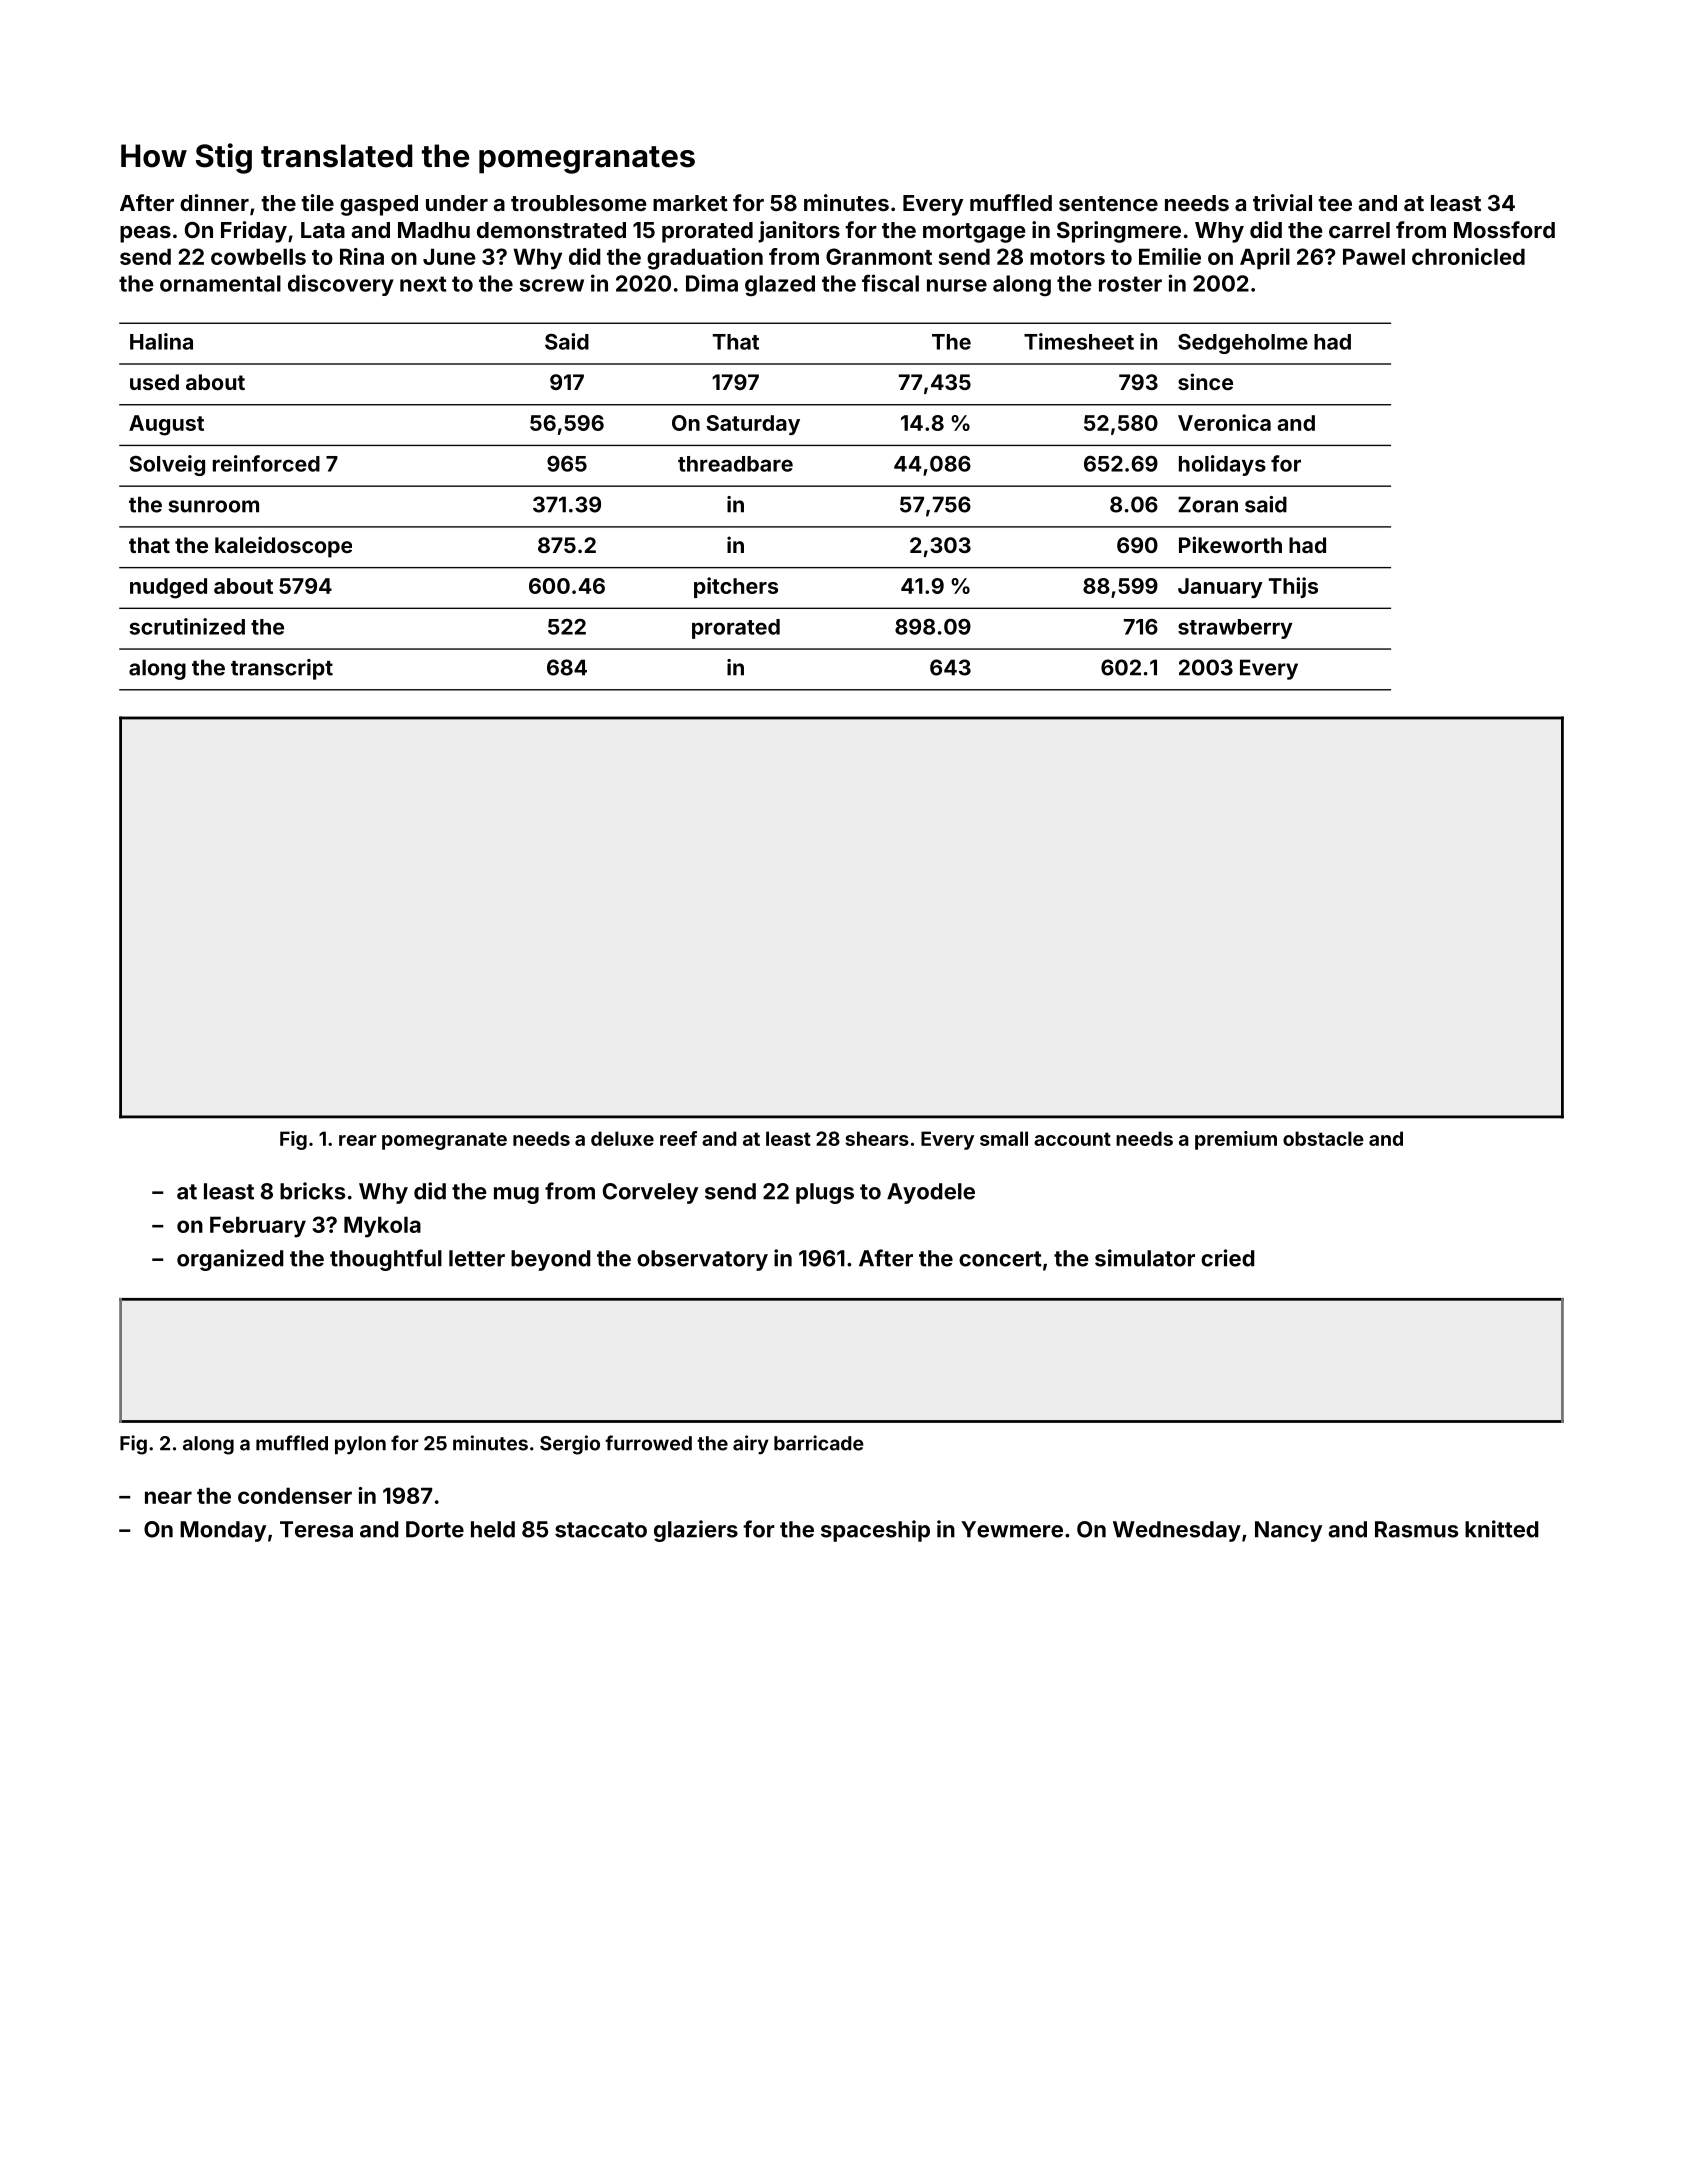 The width and height of the screenshot is (1683, 2178). Describe the element at coordinates (736, 587) in the screenshot. I see `pitchers` at that location.
